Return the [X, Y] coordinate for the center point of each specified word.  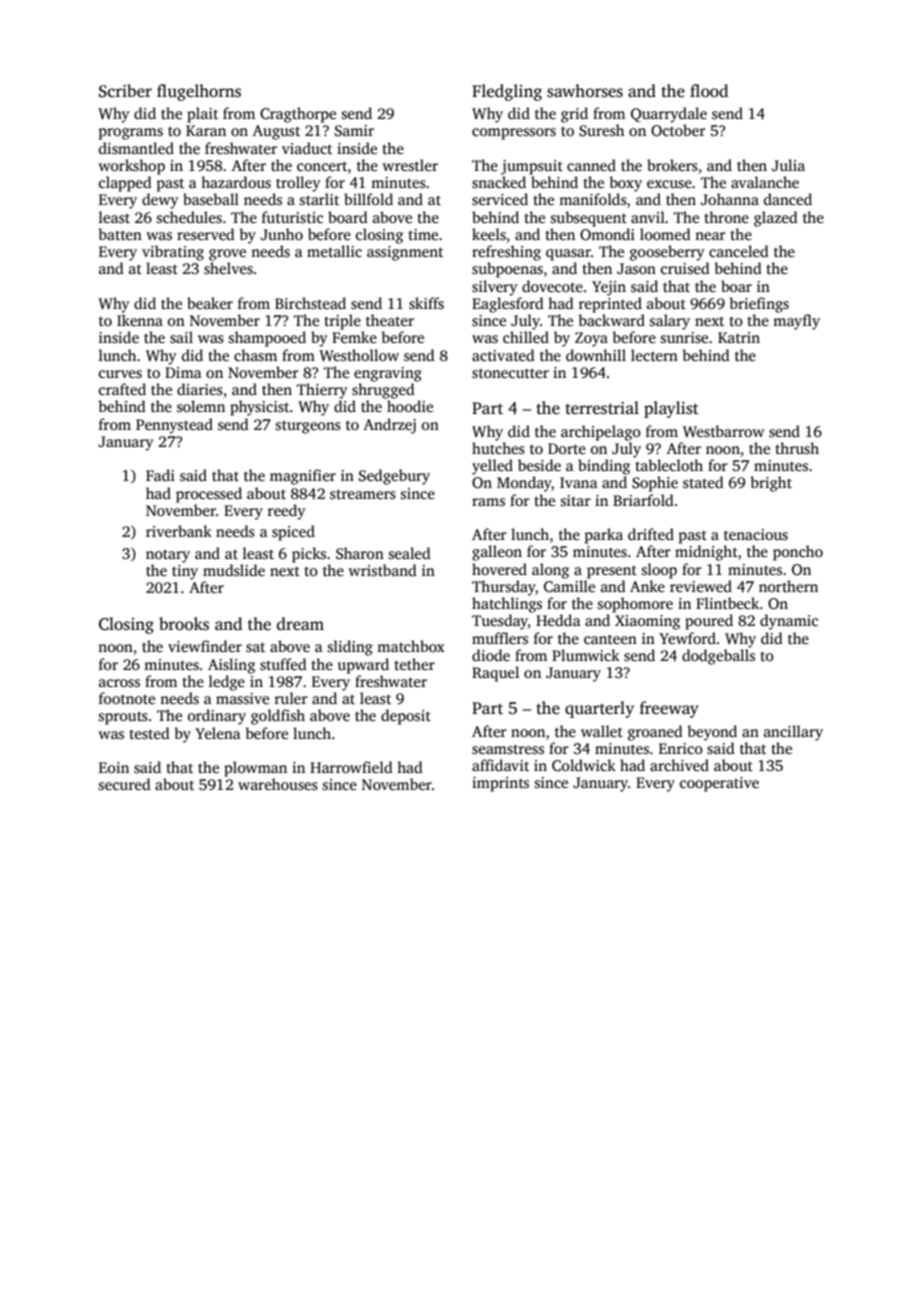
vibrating [173, 253]
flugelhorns [199, 92]
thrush [797, 448]
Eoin [114, 767]
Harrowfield [351, 767]
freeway [669, 709]
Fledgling [507, 92]
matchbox [411, 646]
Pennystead [174, 426]
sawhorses [585, 91]
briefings [759, 305]
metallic [334, 251]
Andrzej [390, 426]
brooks [184, 624]
